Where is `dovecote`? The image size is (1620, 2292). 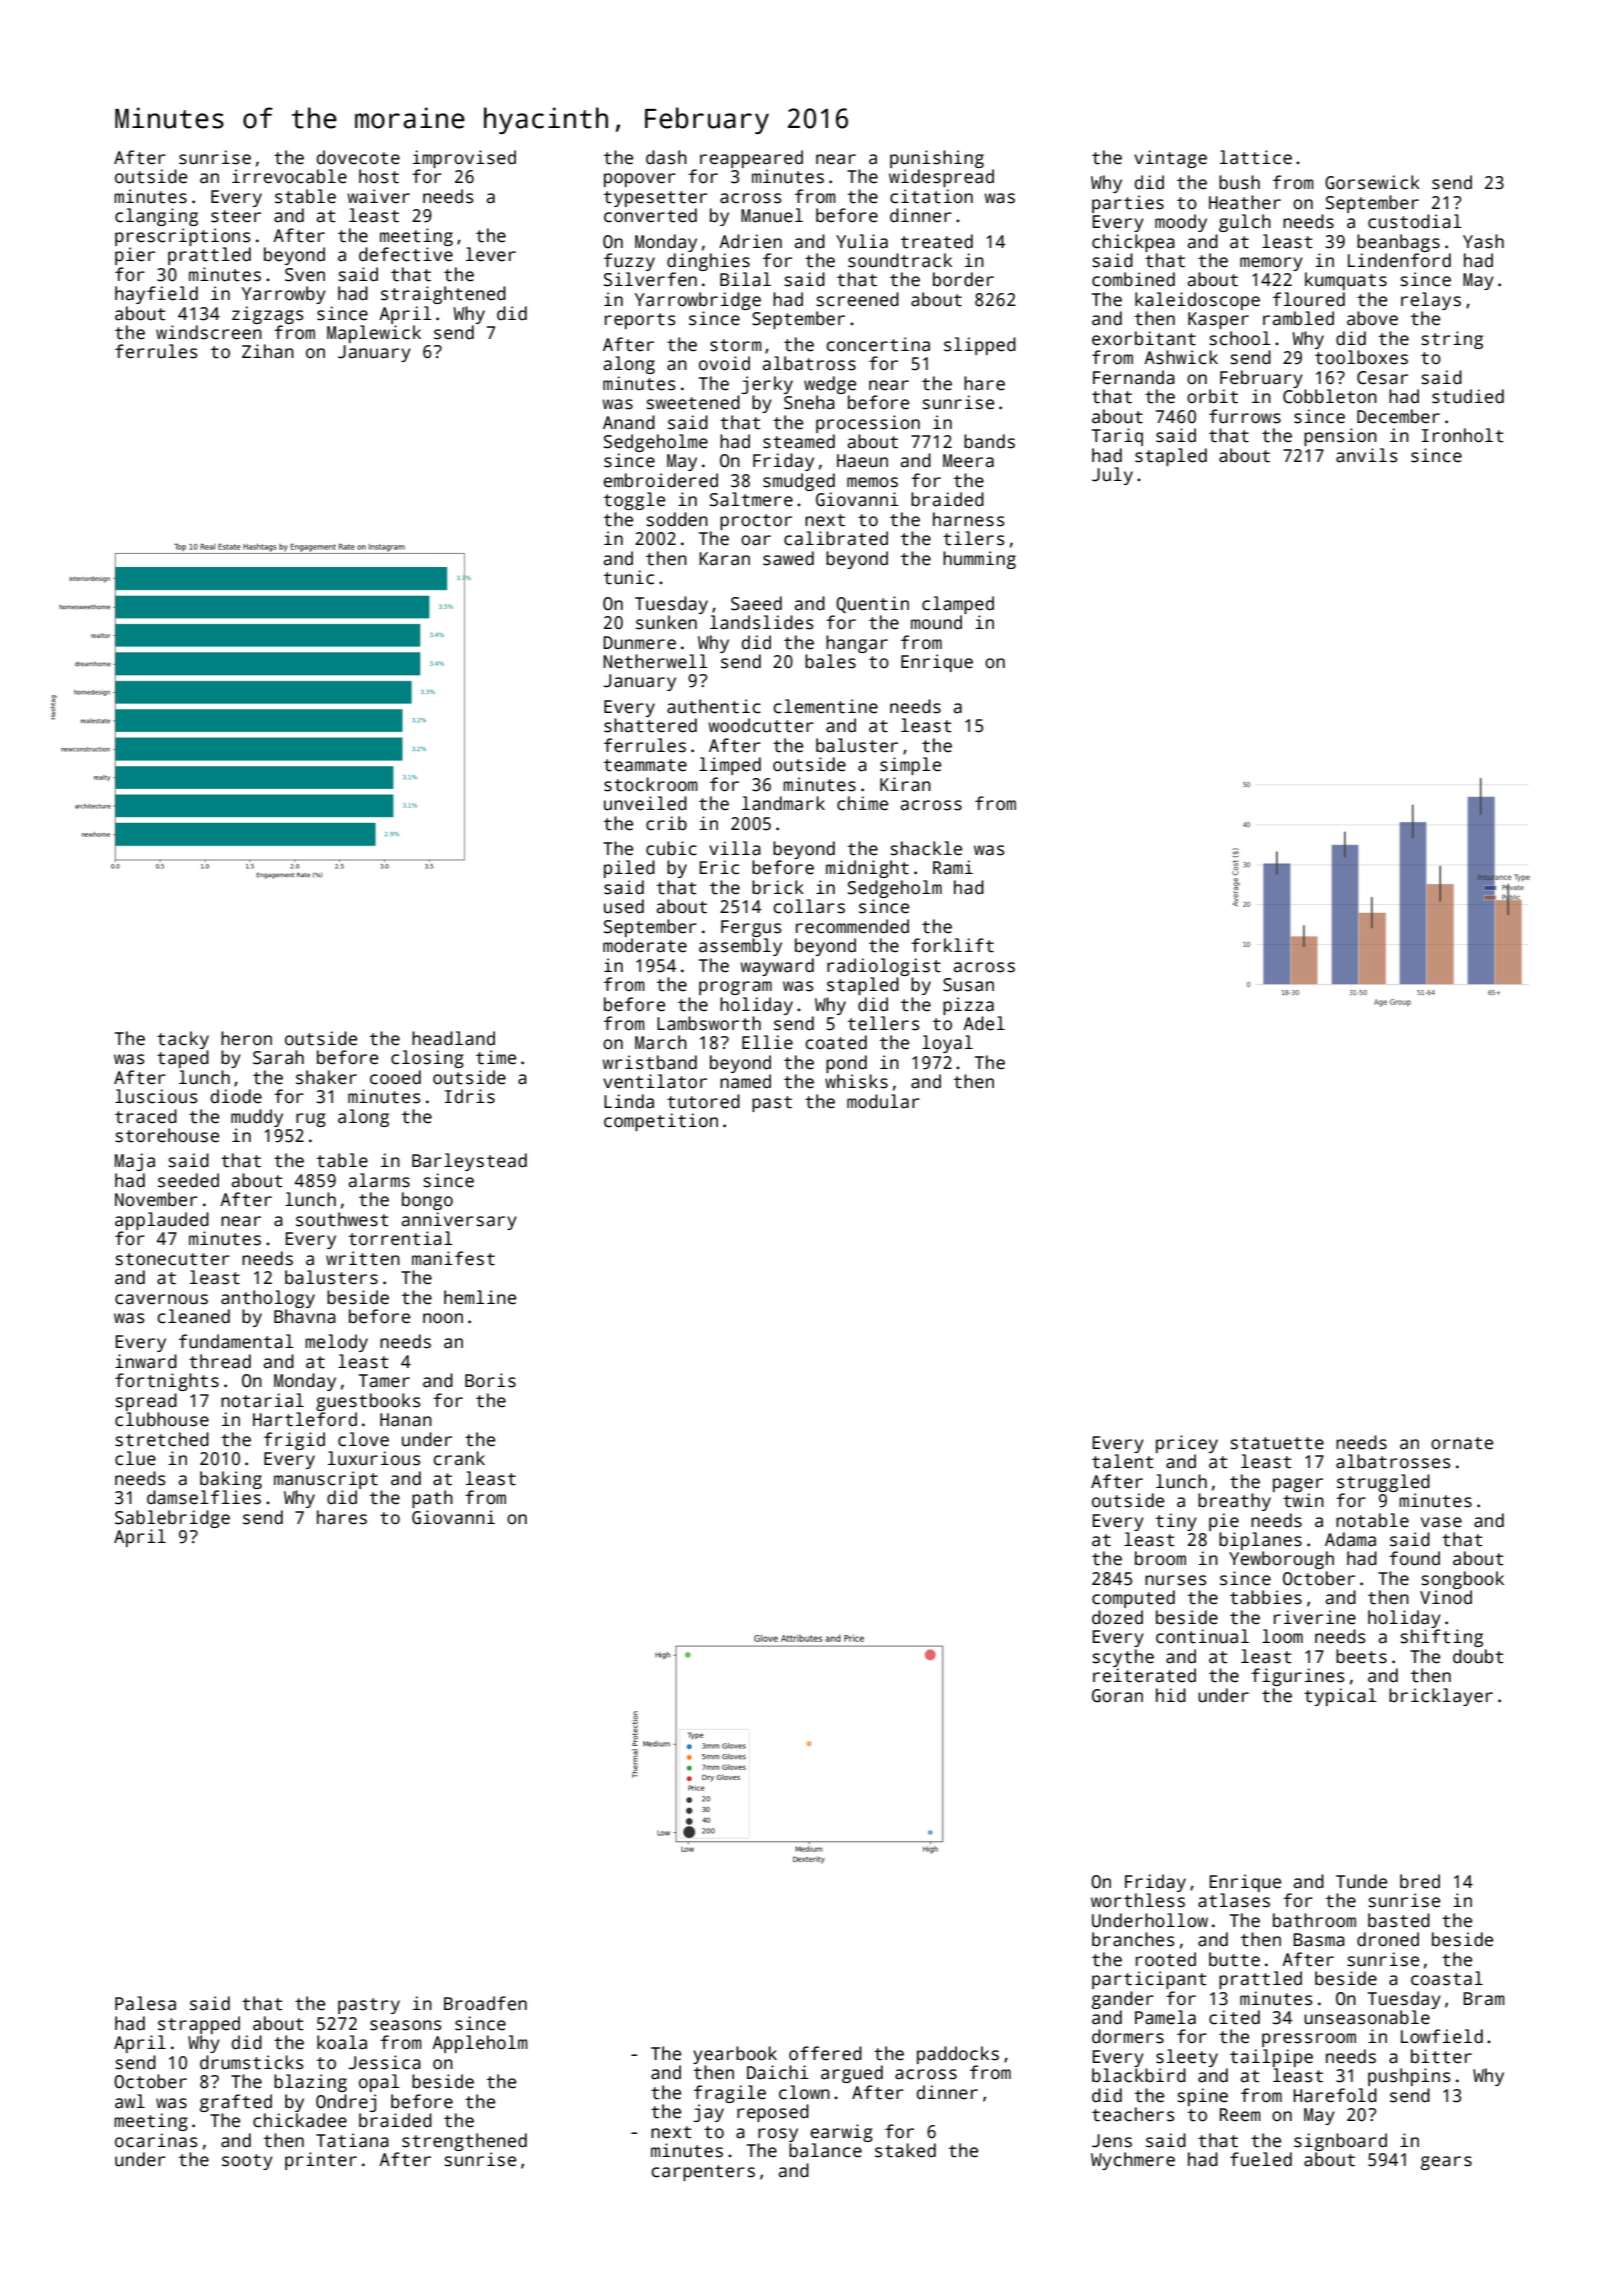 dovecote is located at coordinates (358, 157).
